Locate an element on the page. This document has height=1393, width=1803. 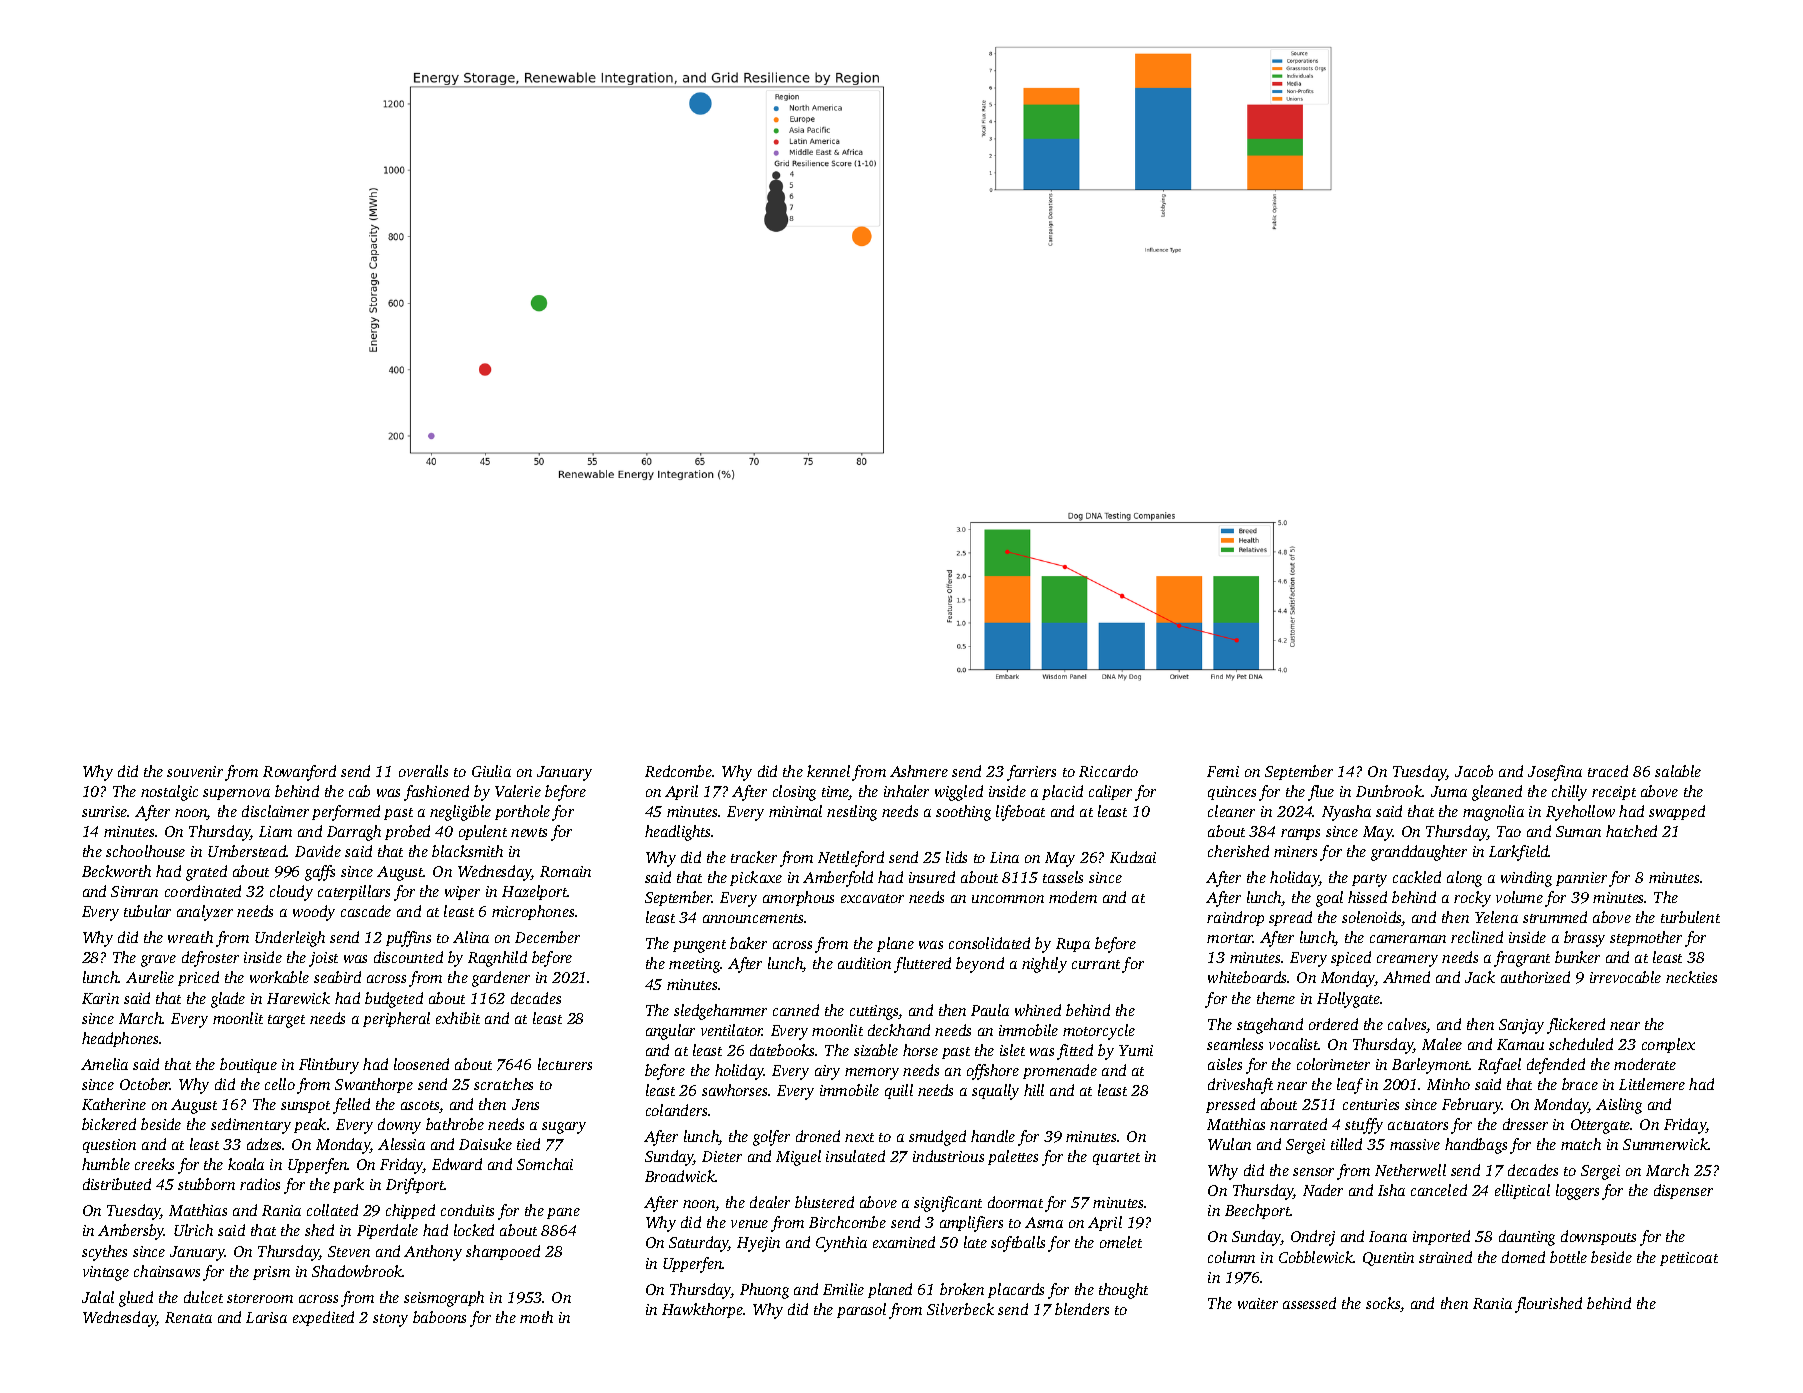
socks is located at coordinates (1383, 1304).
